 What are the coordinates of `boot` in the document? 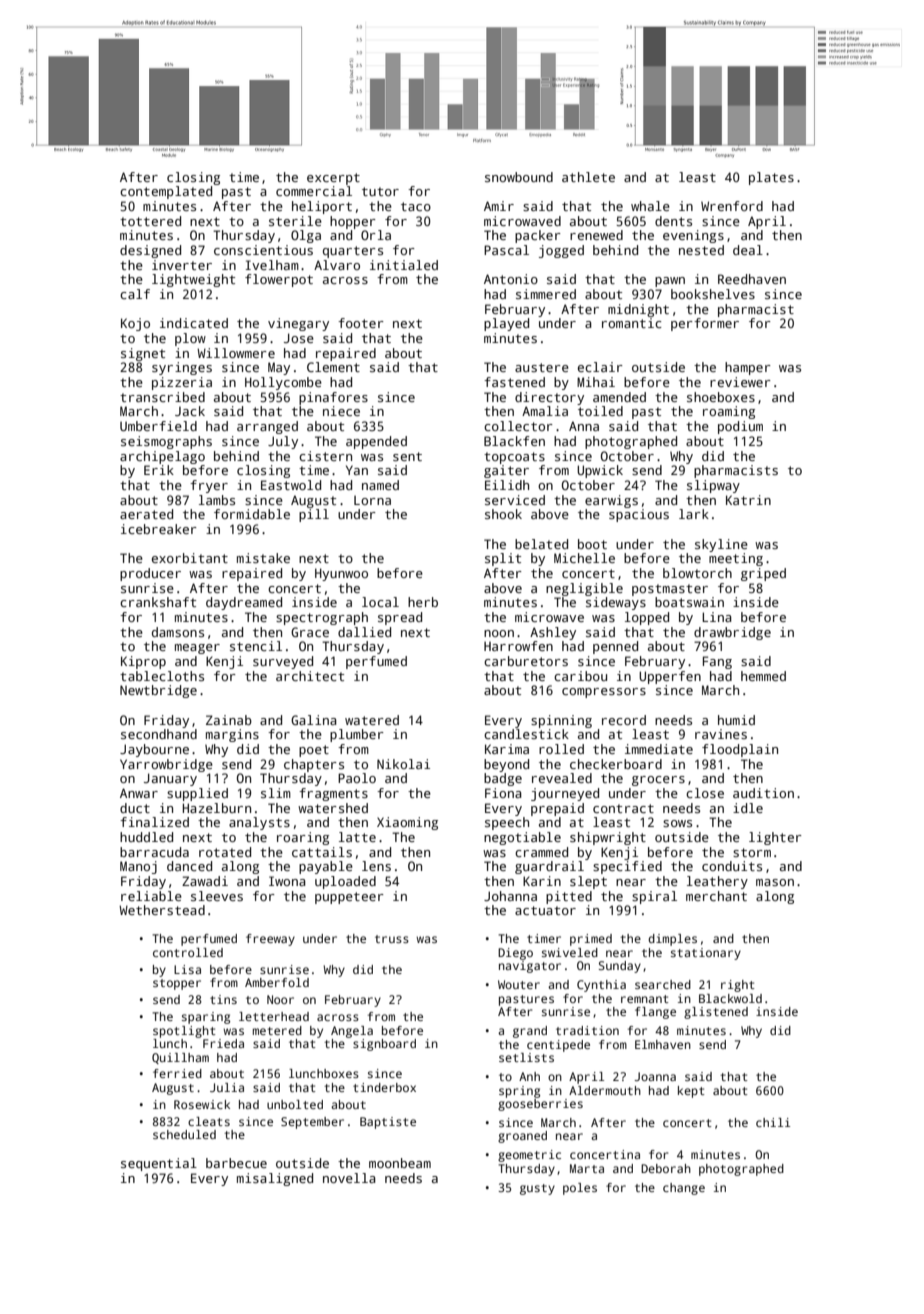 It's located at (592, 544).
